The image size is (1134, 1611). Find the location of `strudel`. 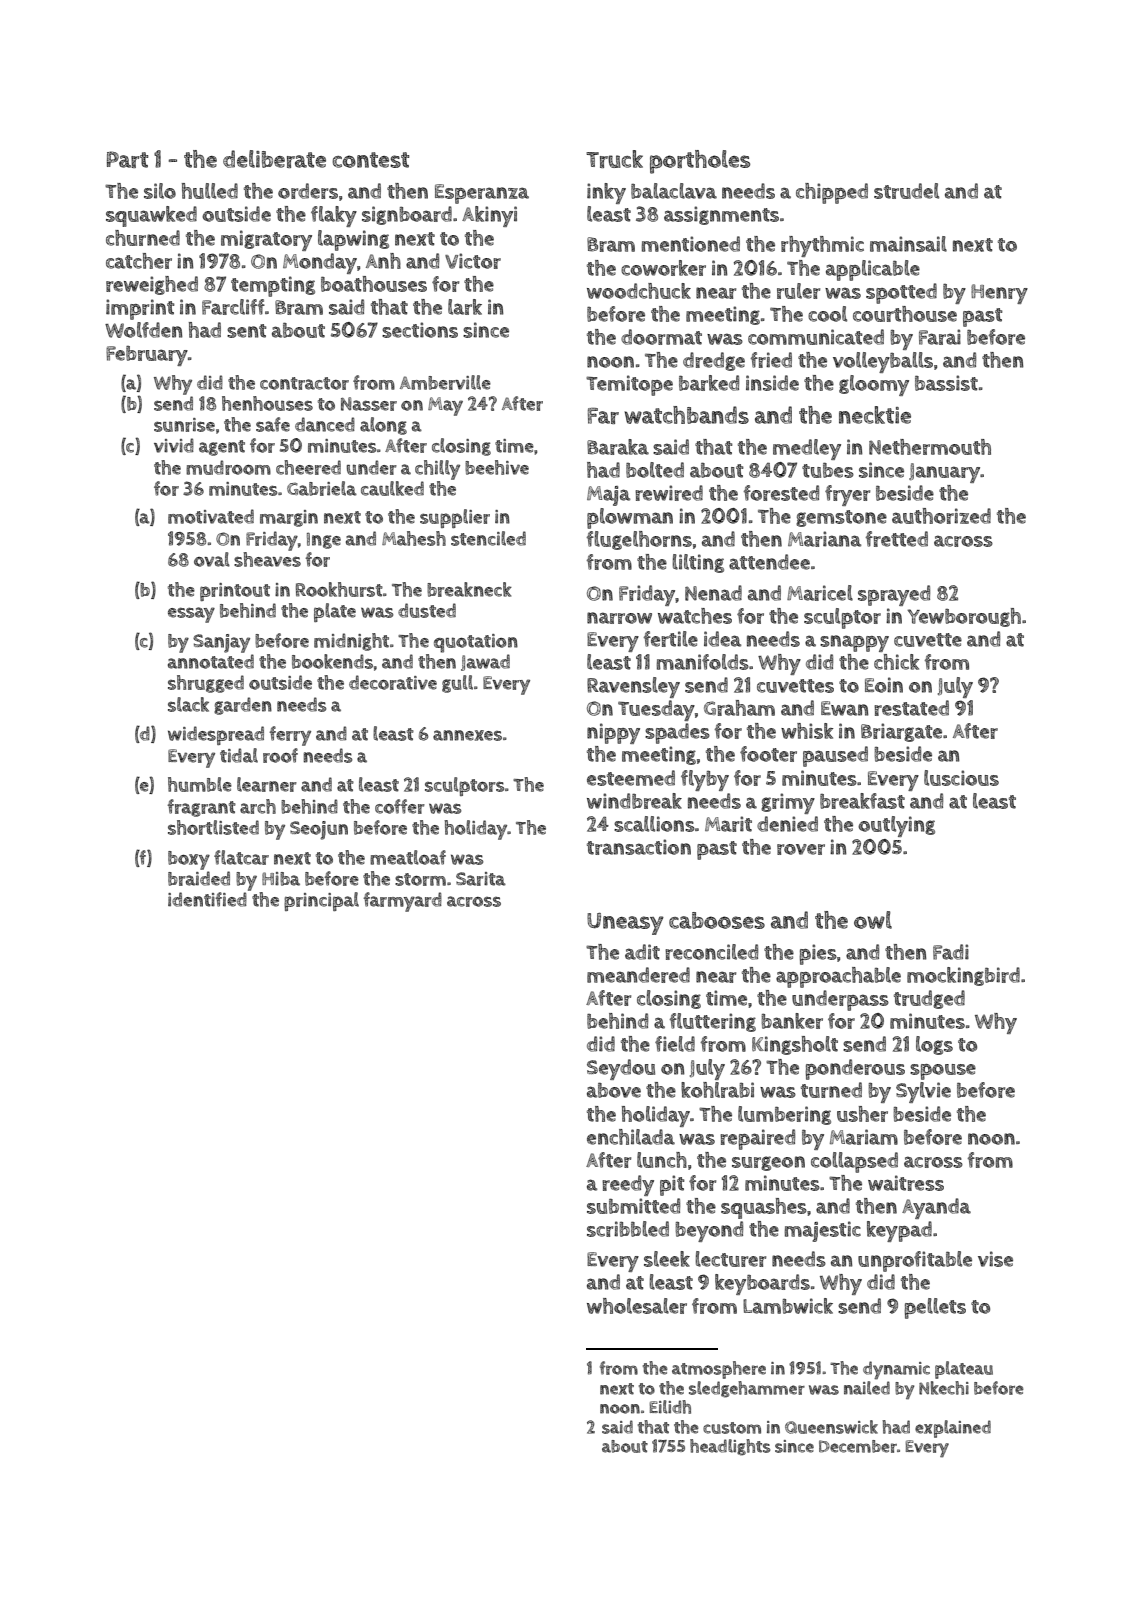

strudel is located at coordinates (906, 191).
